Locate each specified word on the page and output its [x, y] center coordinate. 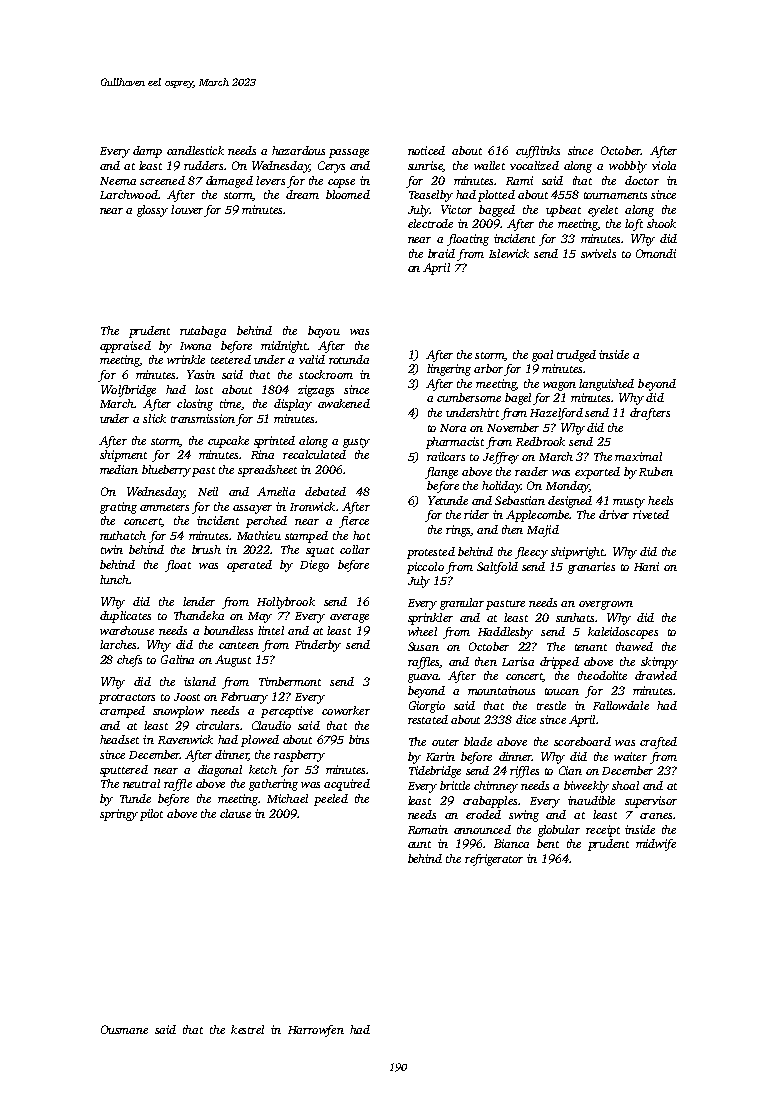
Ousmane [124, 1029]
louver [187, 209]
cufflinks [538, 152]
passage [349, 153]
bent [548, 843]
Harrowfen [316, 1031]
